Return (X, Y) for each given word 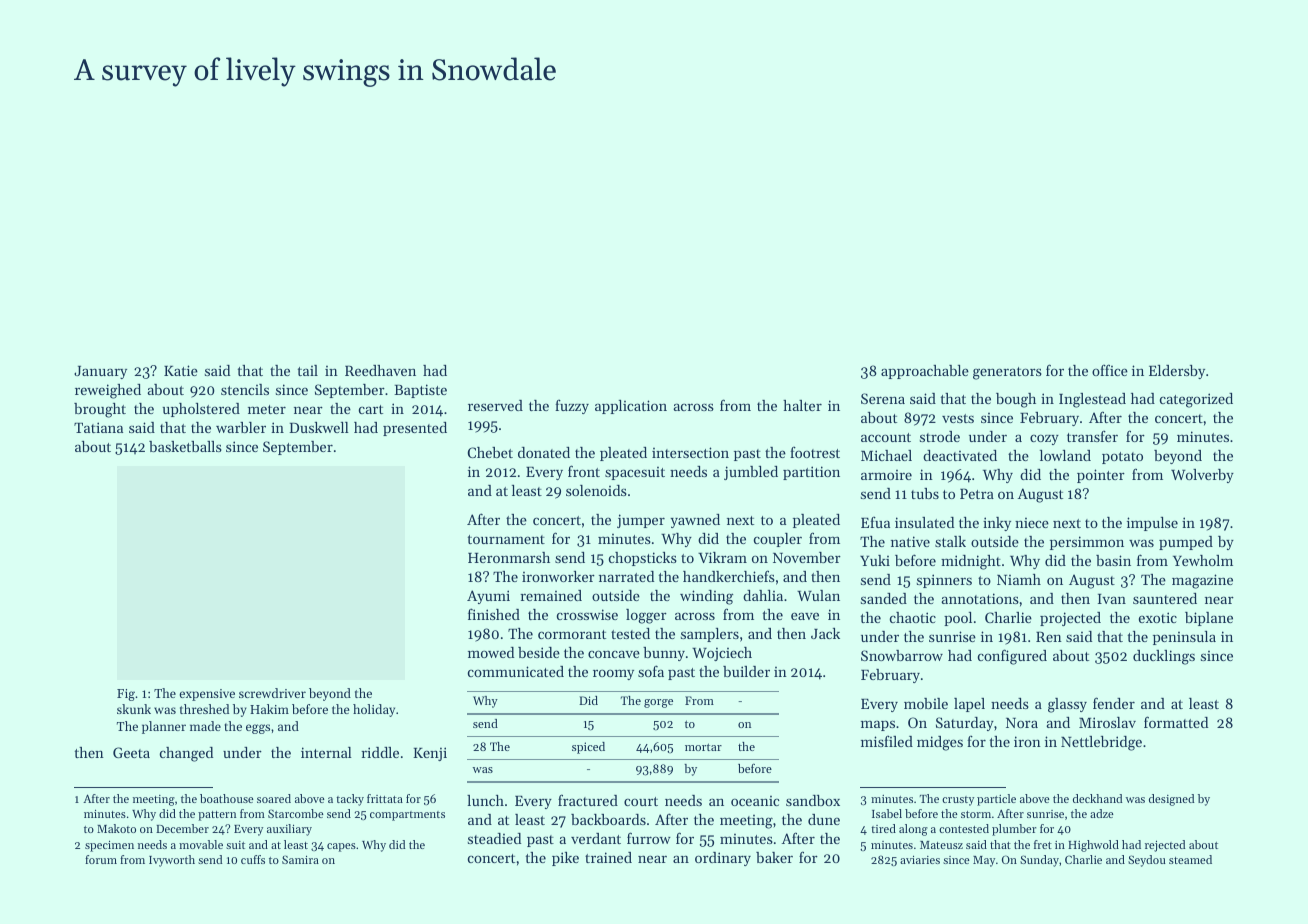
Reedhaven (380, 370)
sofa (651, 671)
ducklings (1164, 657)
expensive (207, 695)
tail (308, 370)
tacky (350, 800)
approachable (925, 372)
